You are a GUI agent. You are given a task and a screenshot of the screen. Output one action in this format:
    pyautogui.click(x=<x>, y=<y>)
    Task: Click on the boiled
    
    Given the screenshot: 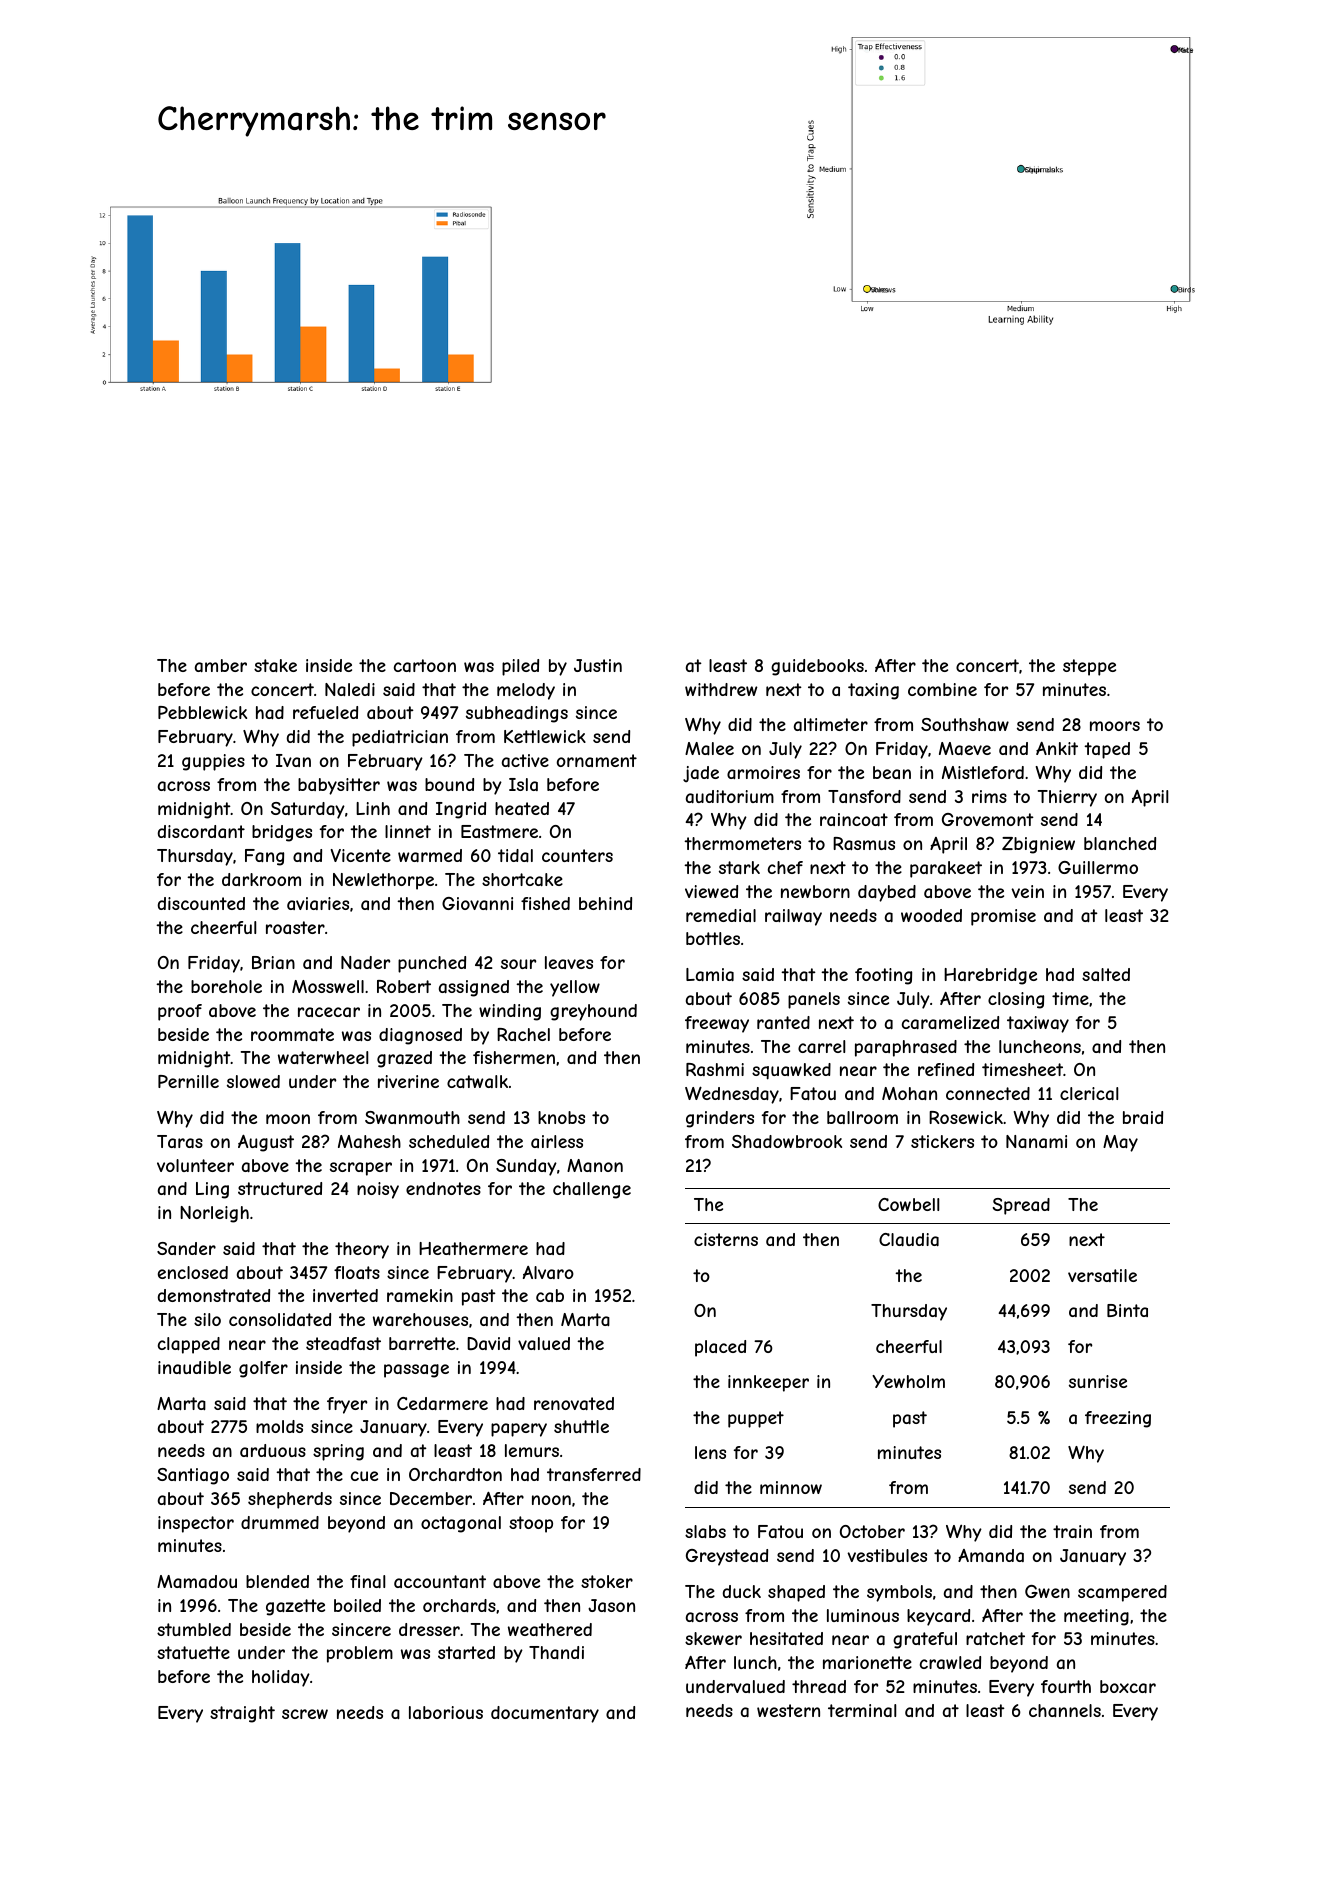 What is the action you would take?
    pyautogui.click(x=357, y=1605)
